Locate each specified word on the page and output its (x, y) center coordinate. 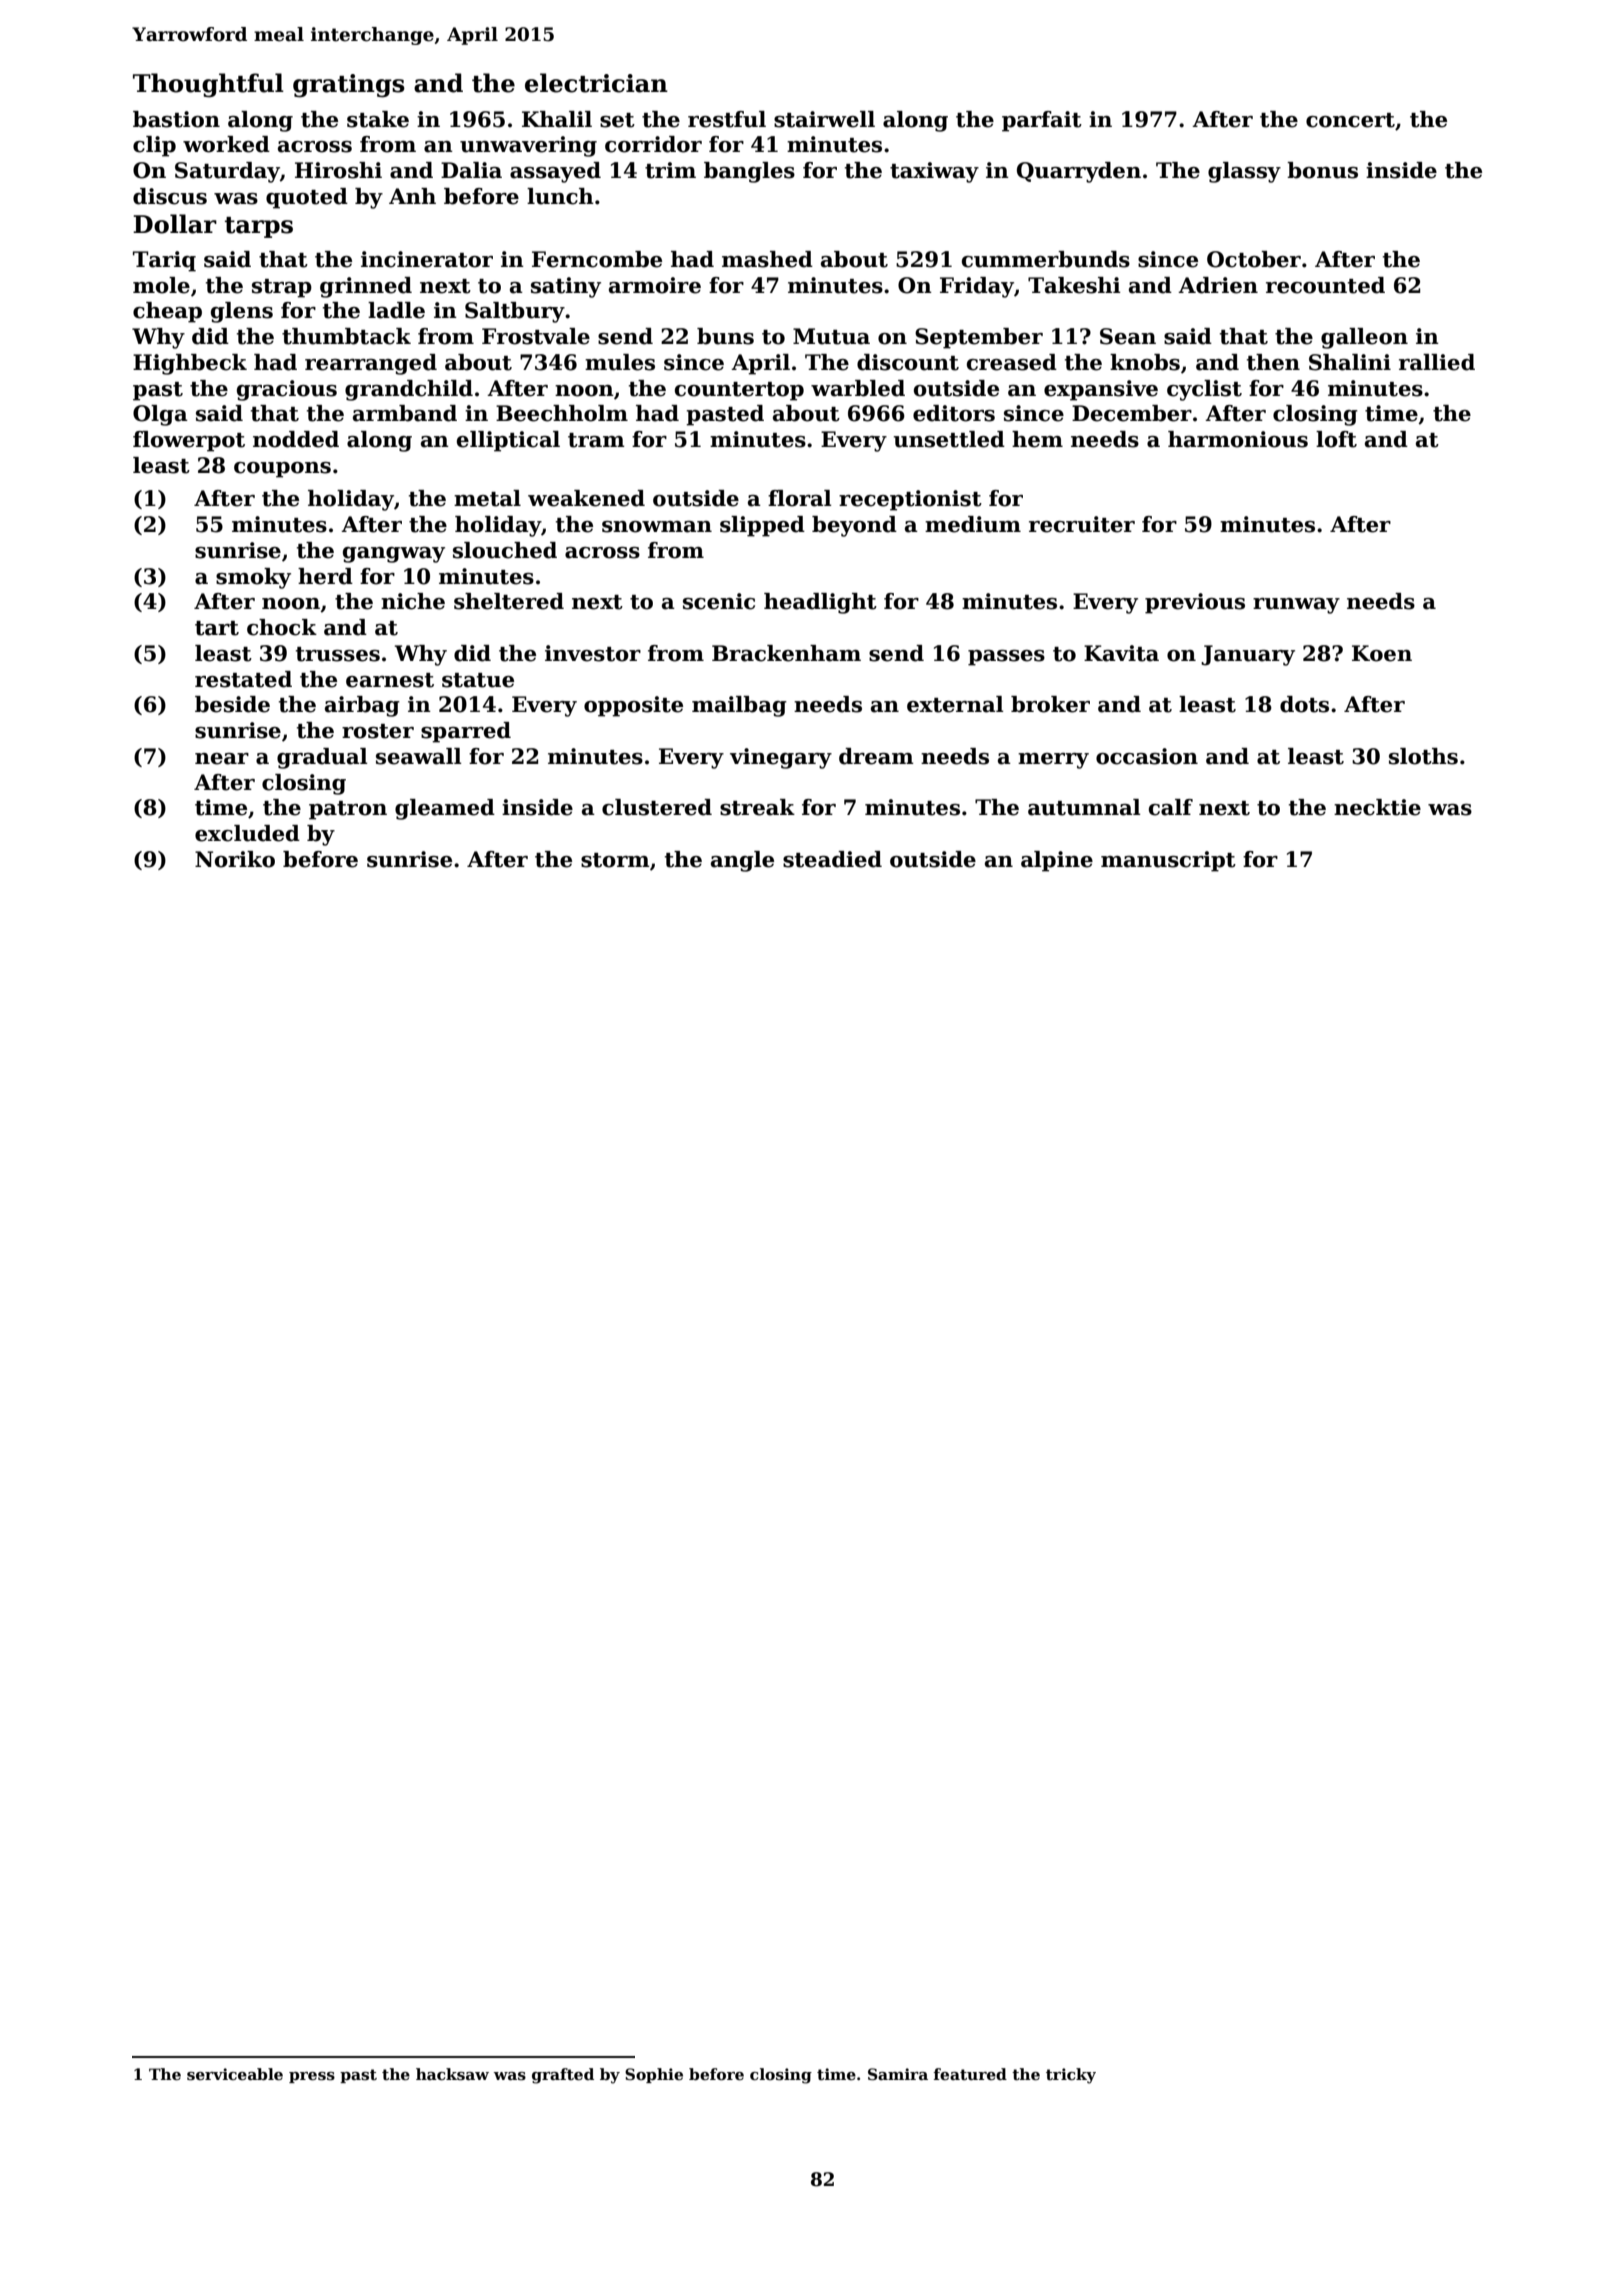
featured (970, 2074)
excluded (247, 833)
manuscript (1168, 861)
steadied (832, 859)
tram (596, 440)
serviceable (235, 2074)
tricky (1071, 2076)
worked (226, 144)
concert (1350, 120)
